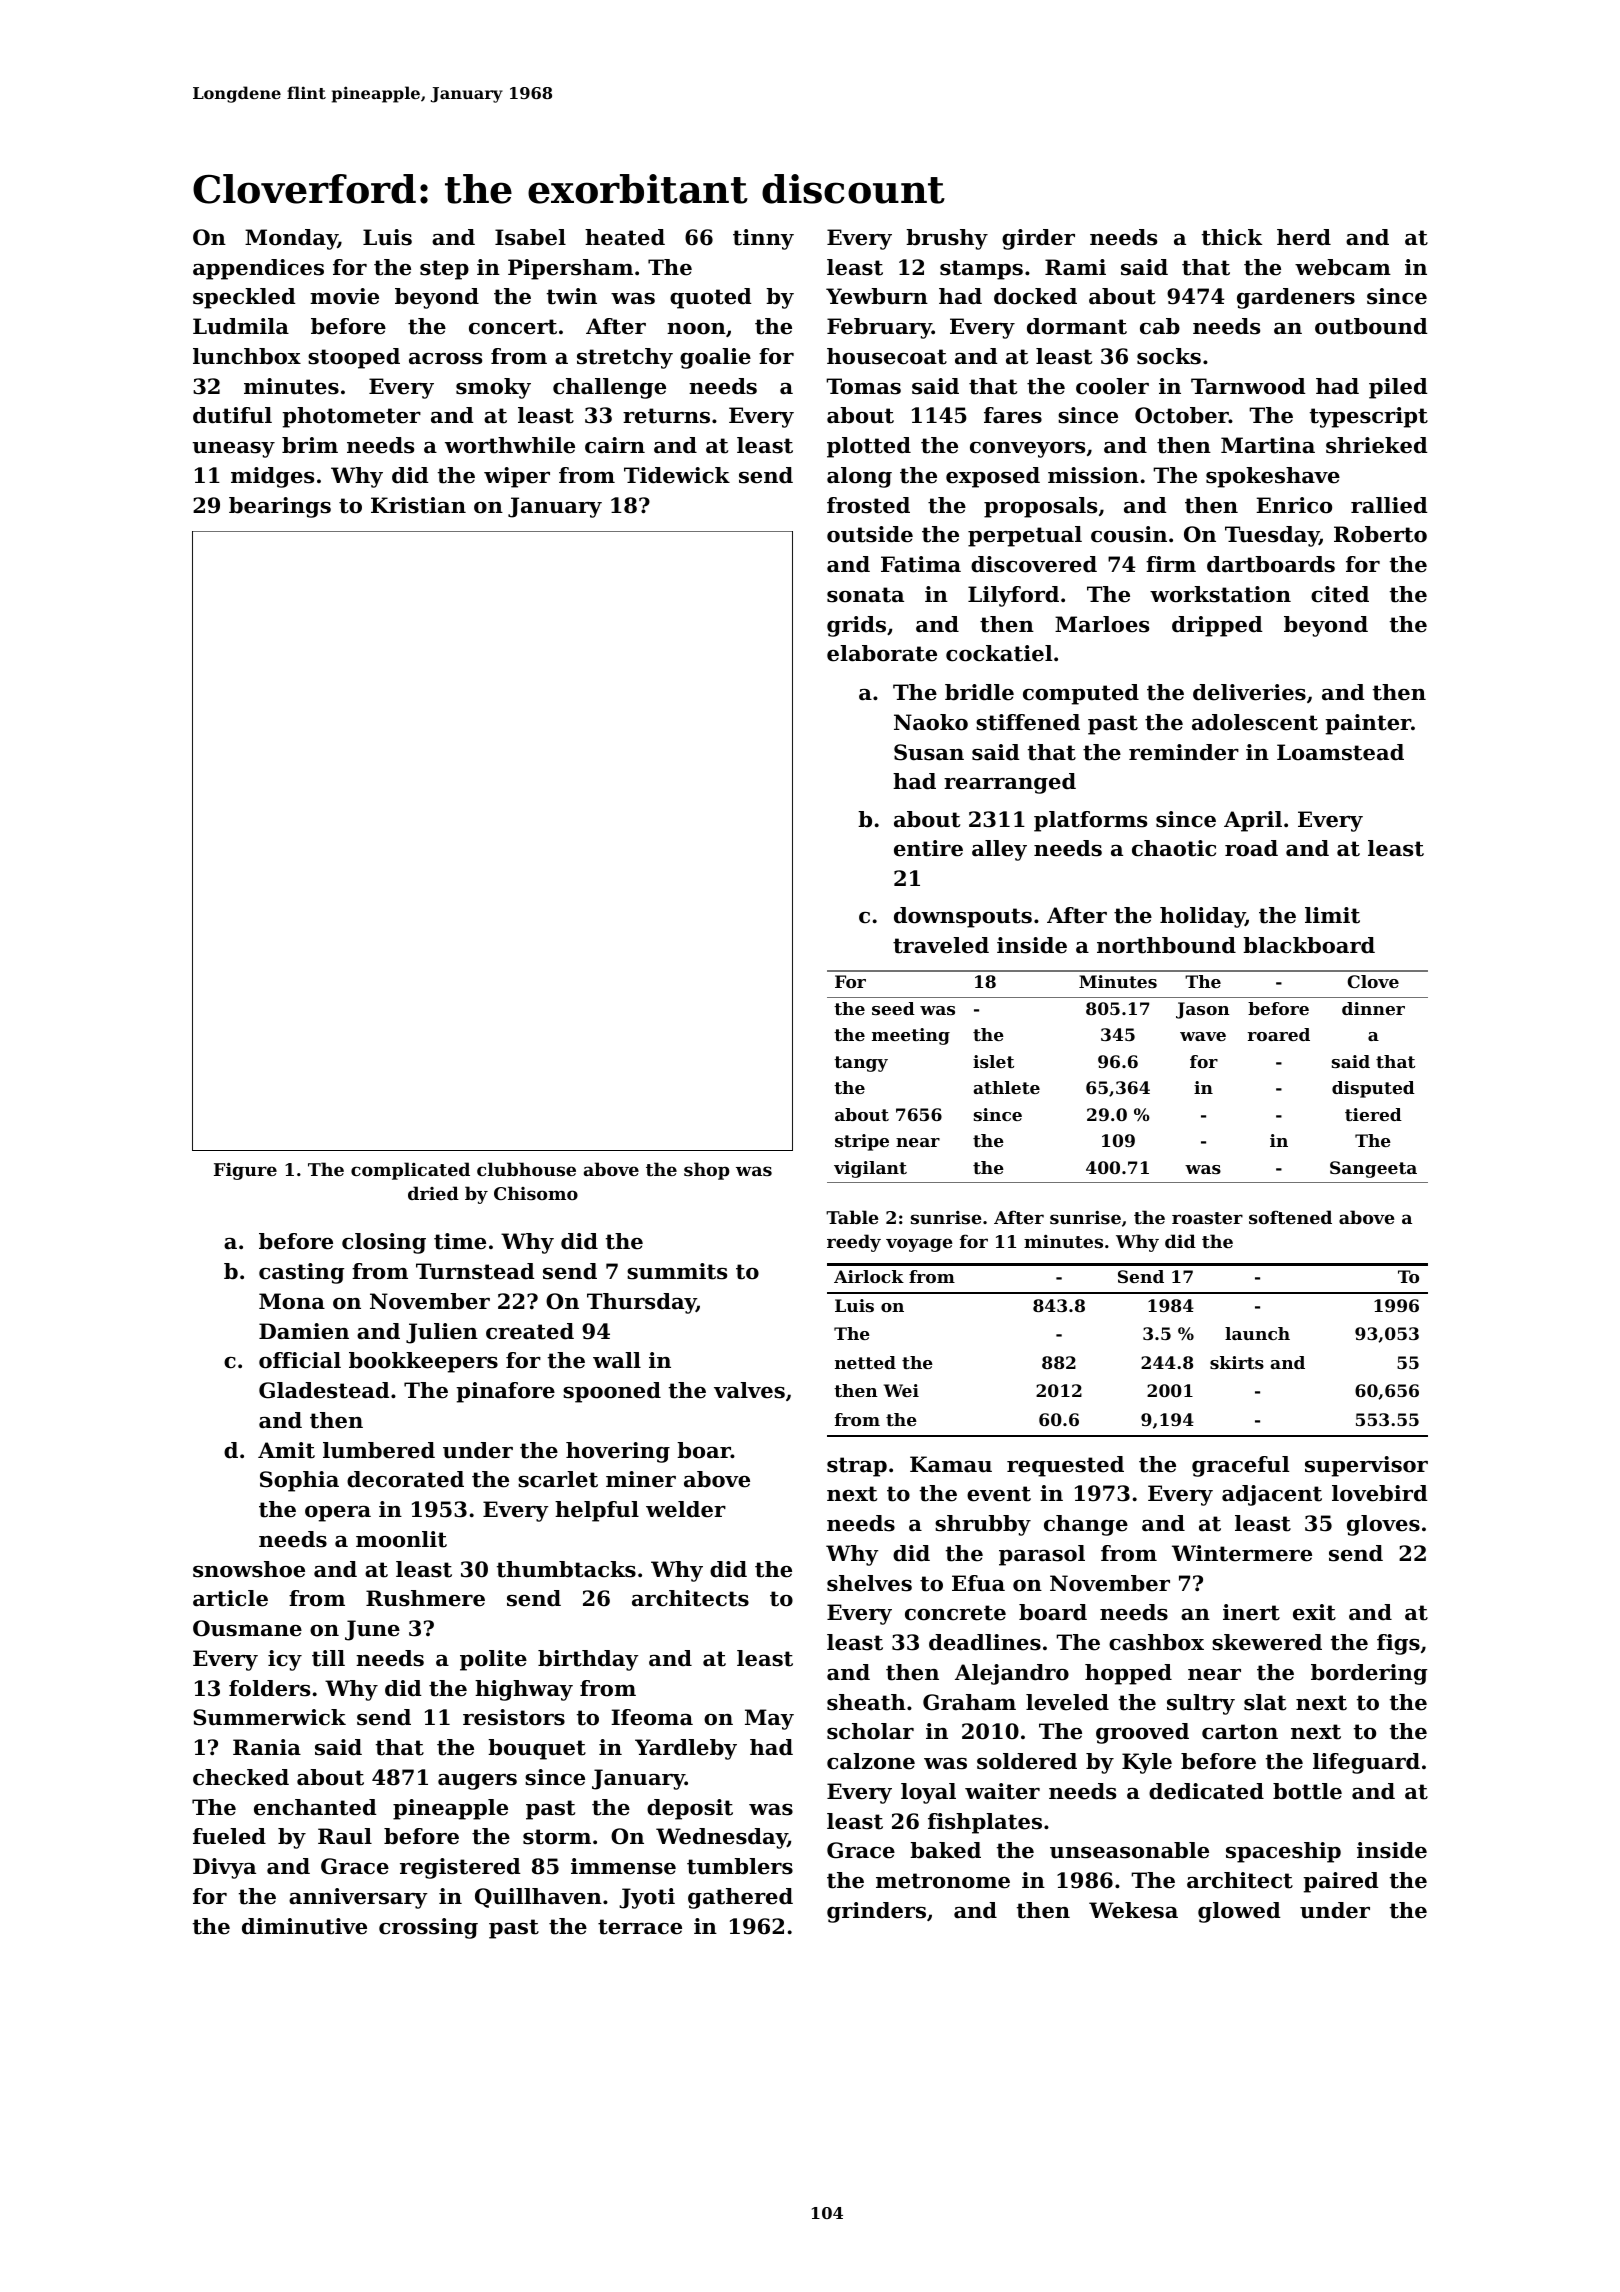 Image resolution: width=1620 pixels, height=2292 pixels. What do you see at coordinates (558, 1479) in the screenshot?
I see `scarlet` at bounding box center [558, 1479].
